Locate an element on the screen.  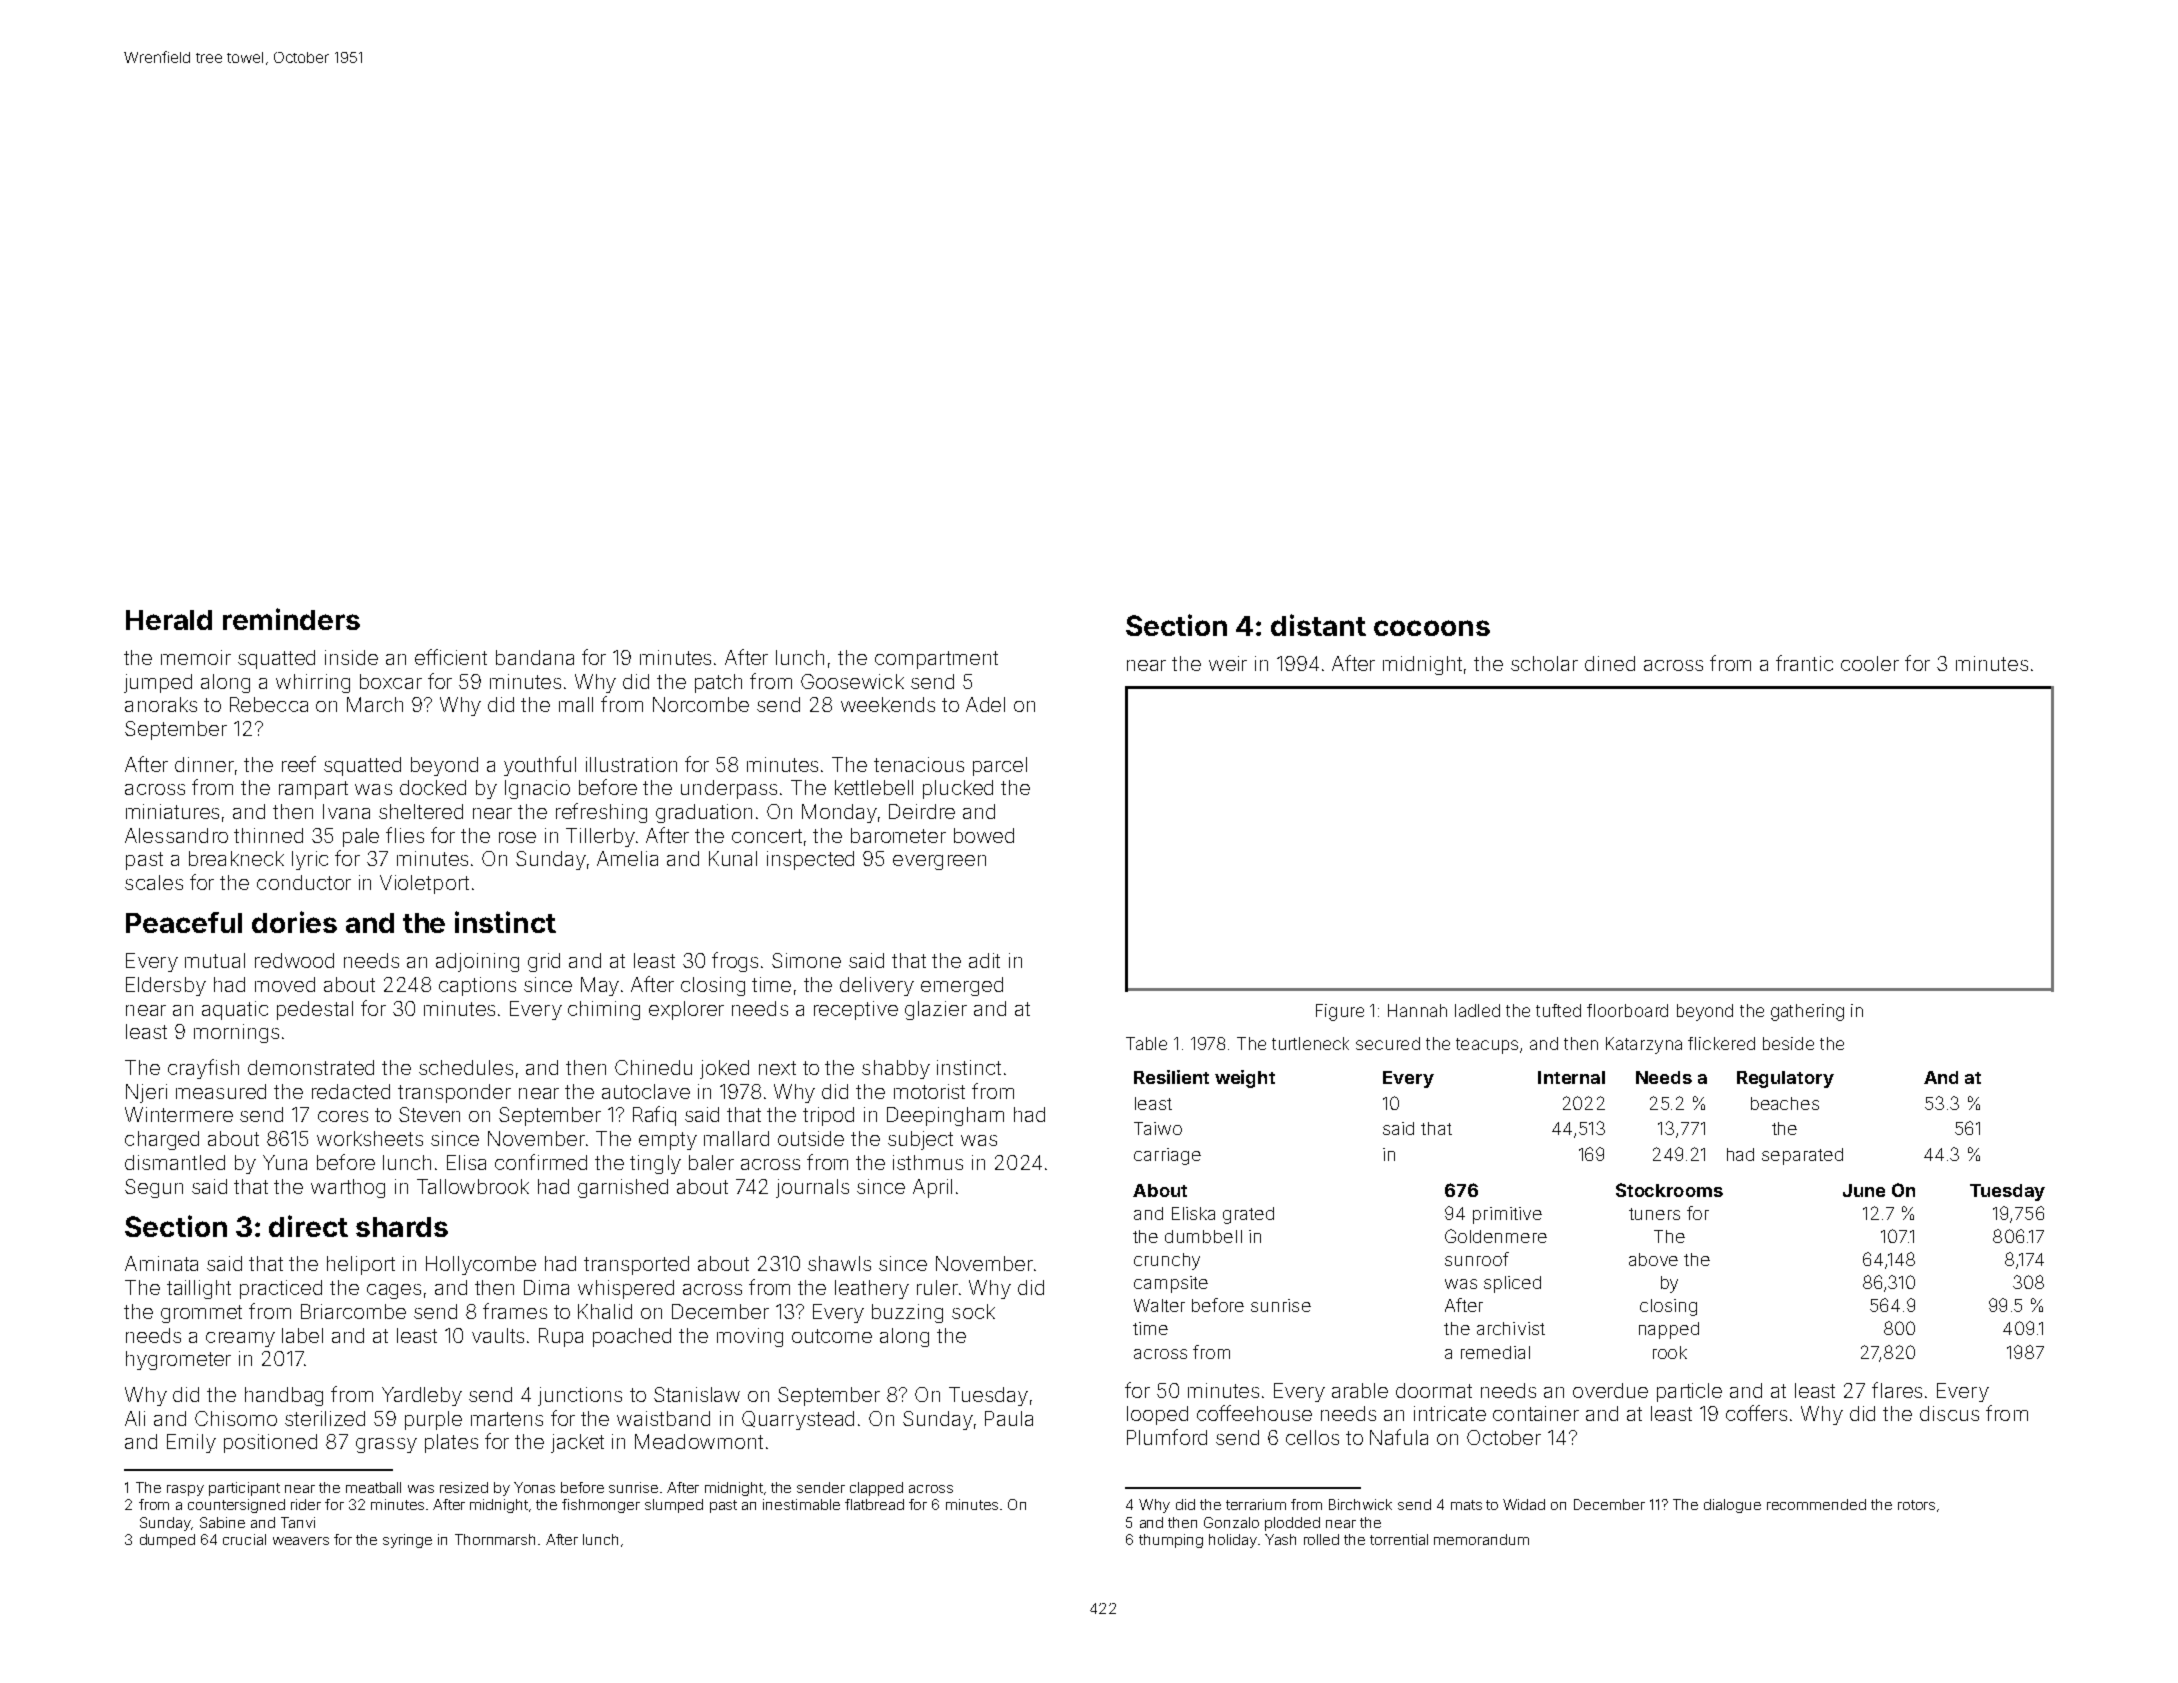
Herald is located at coordinates (169, 620).
